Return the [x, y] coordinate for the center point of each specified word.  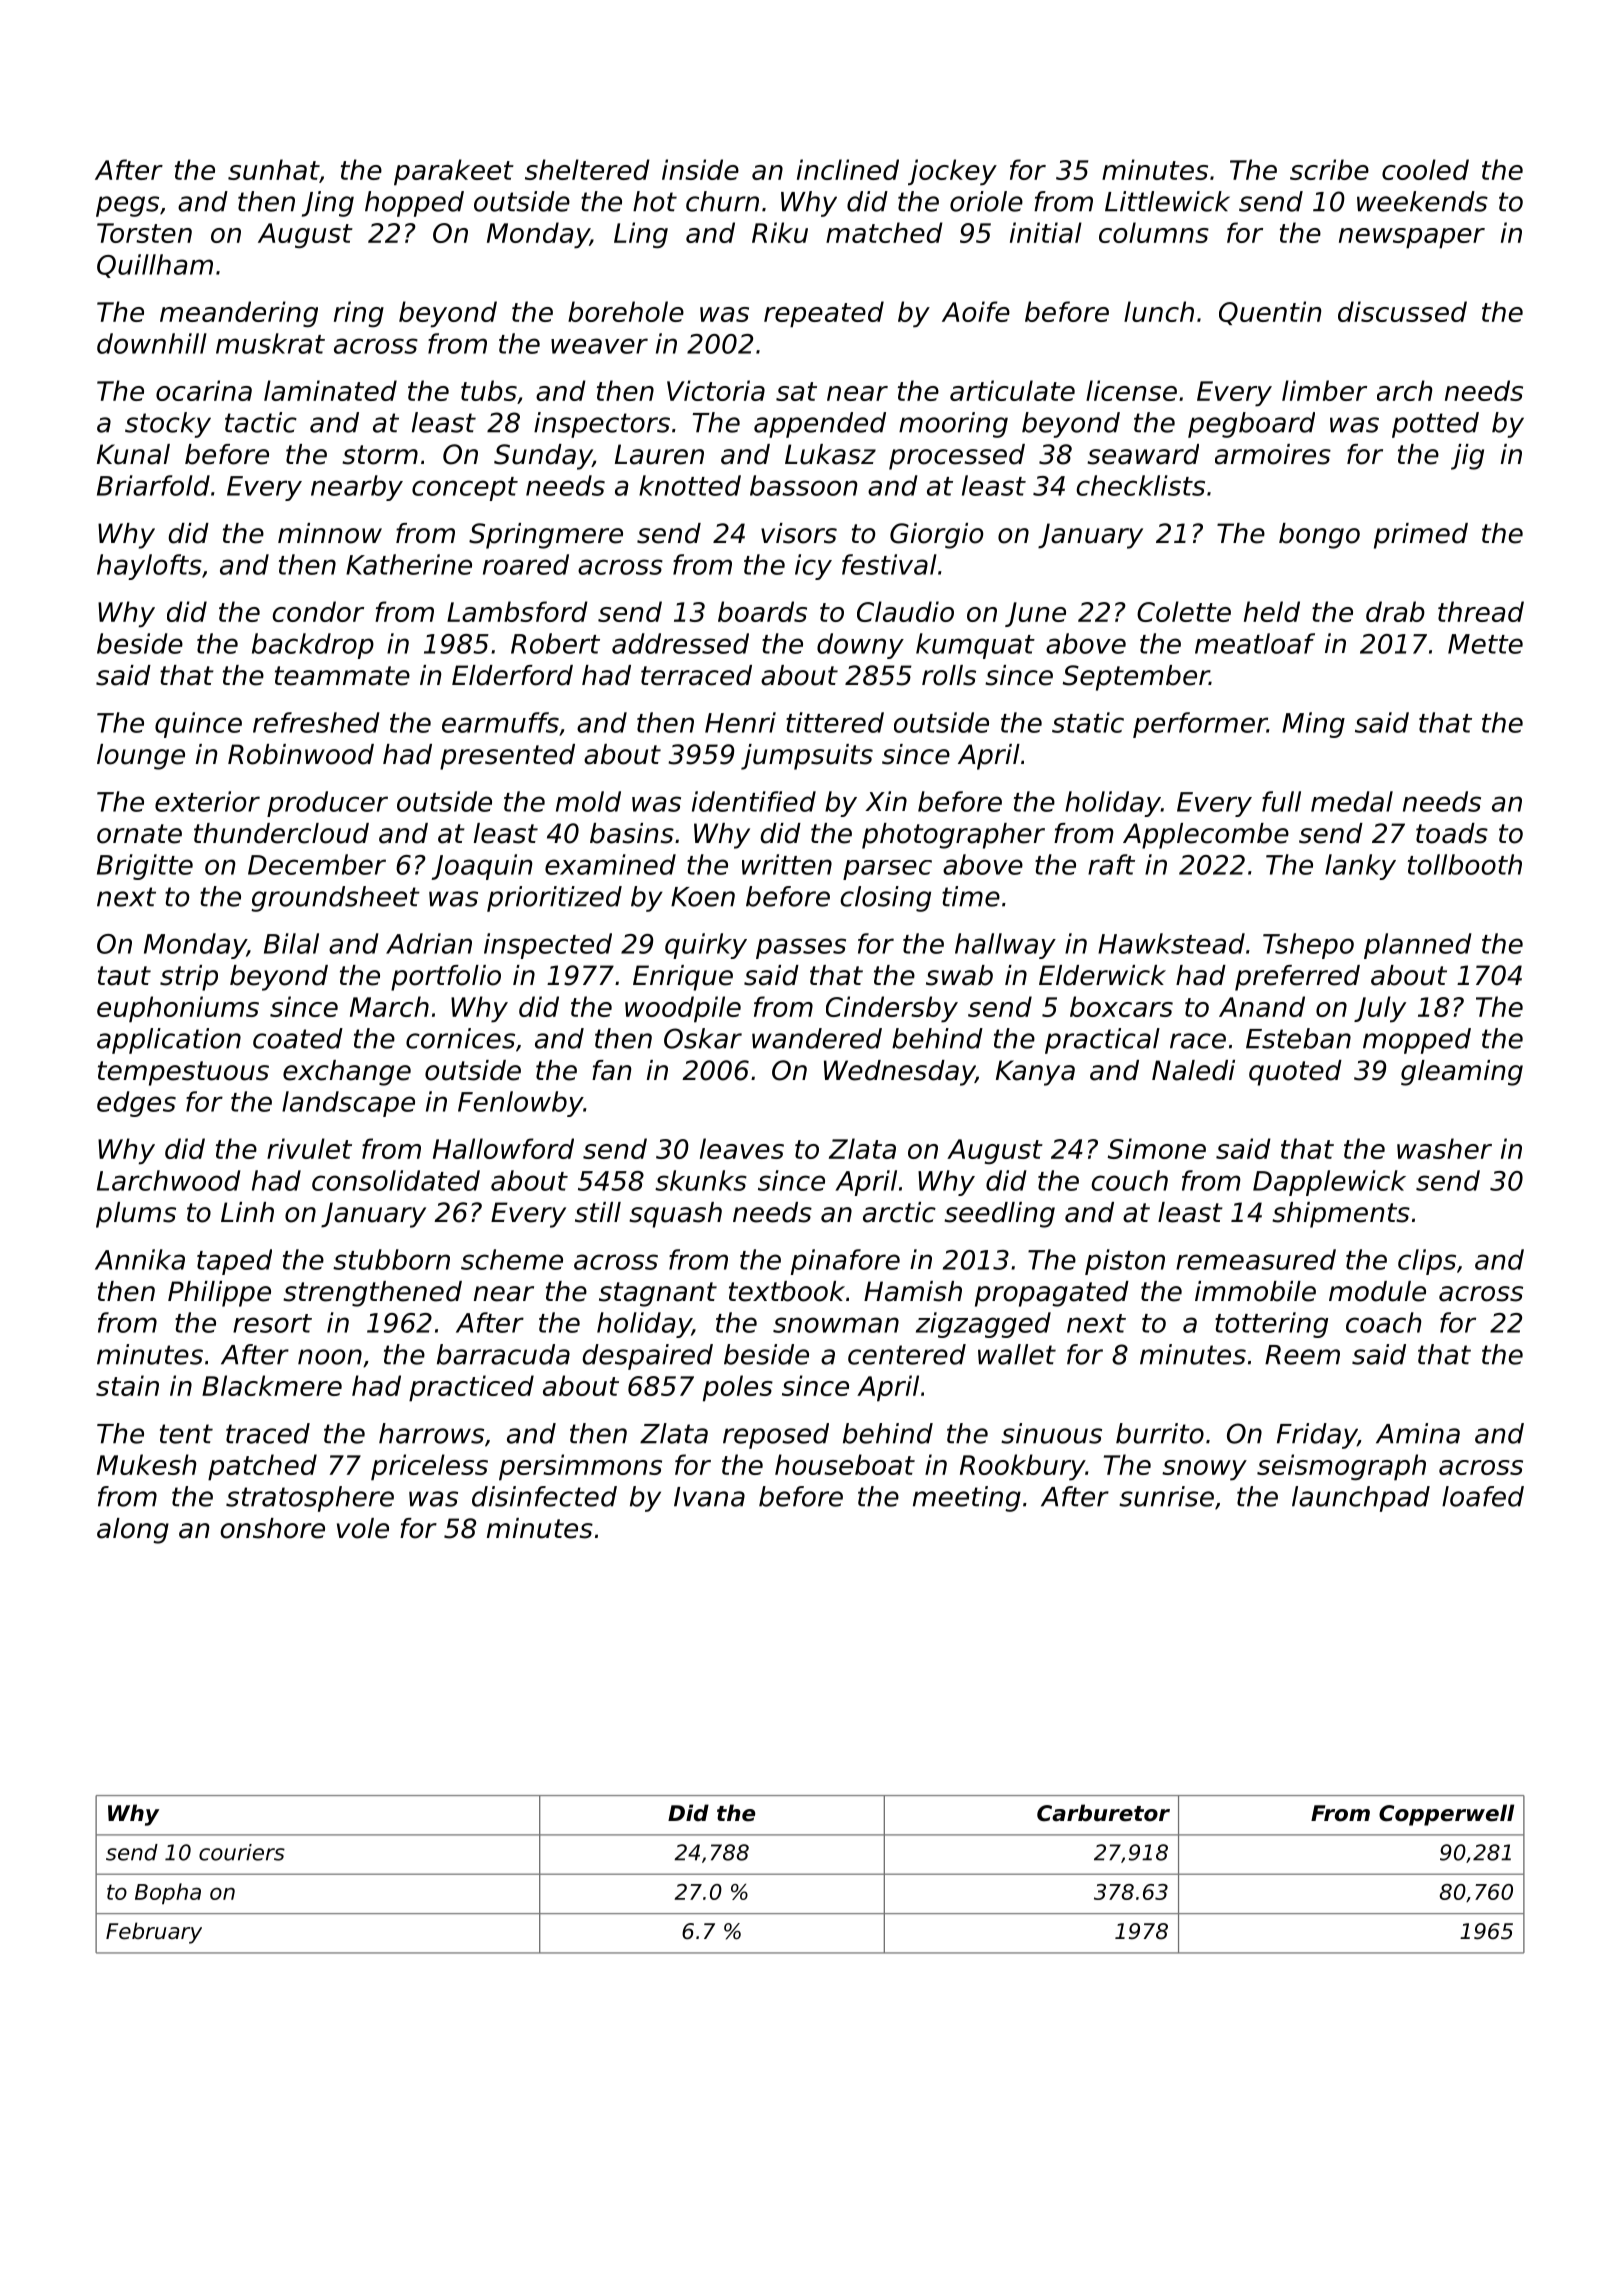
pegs [127, 206]
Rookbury [1022, 1467]
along [133, 1531]
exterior [207, 801]
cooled [1425, 169]
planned [1418, 946]
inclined [848, 169]
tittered [835, 722]
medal [1352, 801]
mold [588, 801]
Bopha [168, 1893]
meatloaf [1255, 643]
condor [318, 611]
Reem [1302, 1355]
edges [136, 1104]
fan [611, 1070]
